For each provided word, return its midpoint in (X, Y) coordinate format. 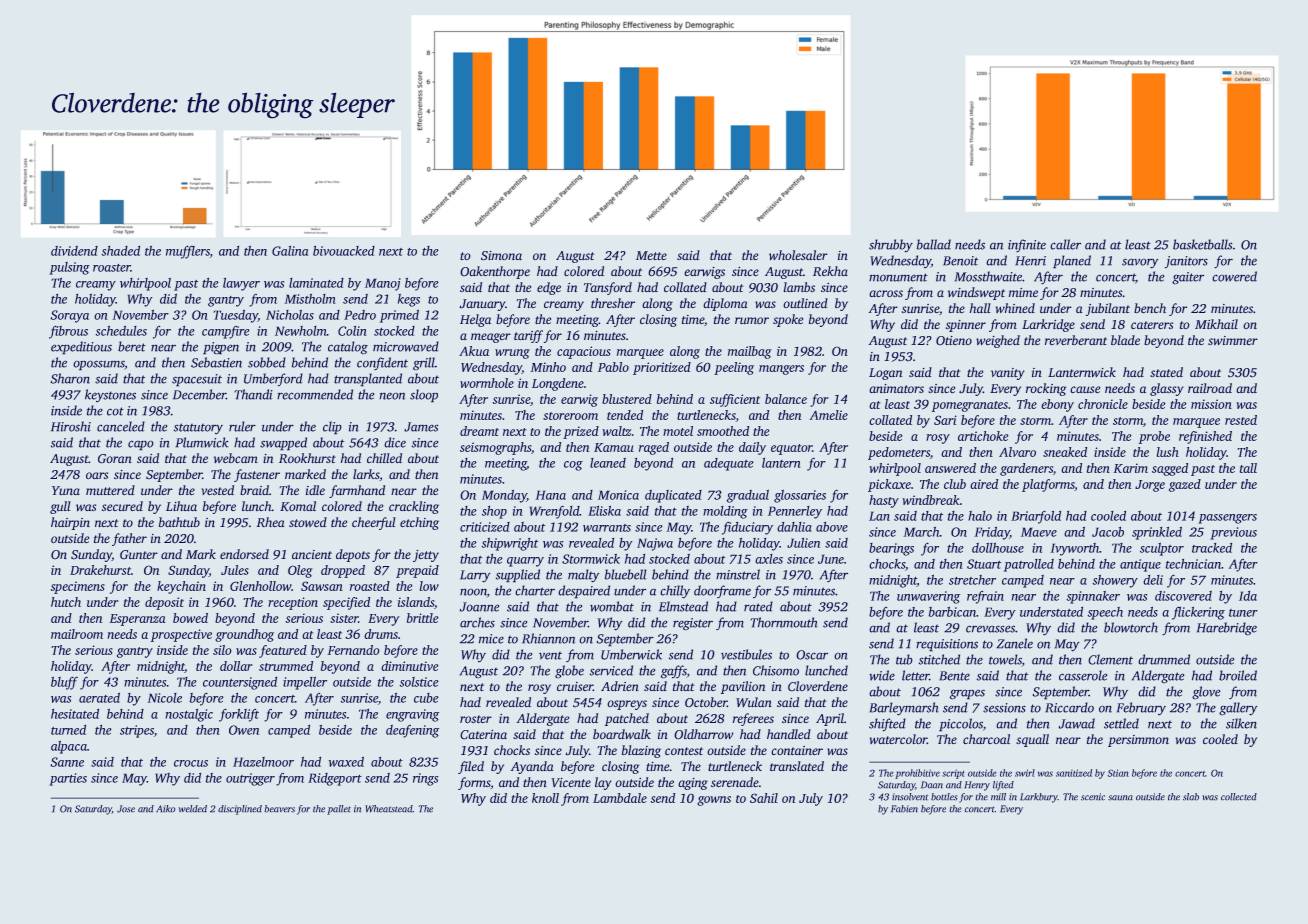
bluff (64, 683)
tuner (1243, 613)
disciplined (240, 810)
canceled (121, 426)
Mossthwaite (988, 276)
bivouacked (344, 251)
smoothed (723, 431)
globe (569, 672)
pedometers (899, 453)
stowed (308, 522)
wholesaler (798, 255)
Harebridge (1227, 629)
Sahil (764, 798)
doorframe (722, 591)
